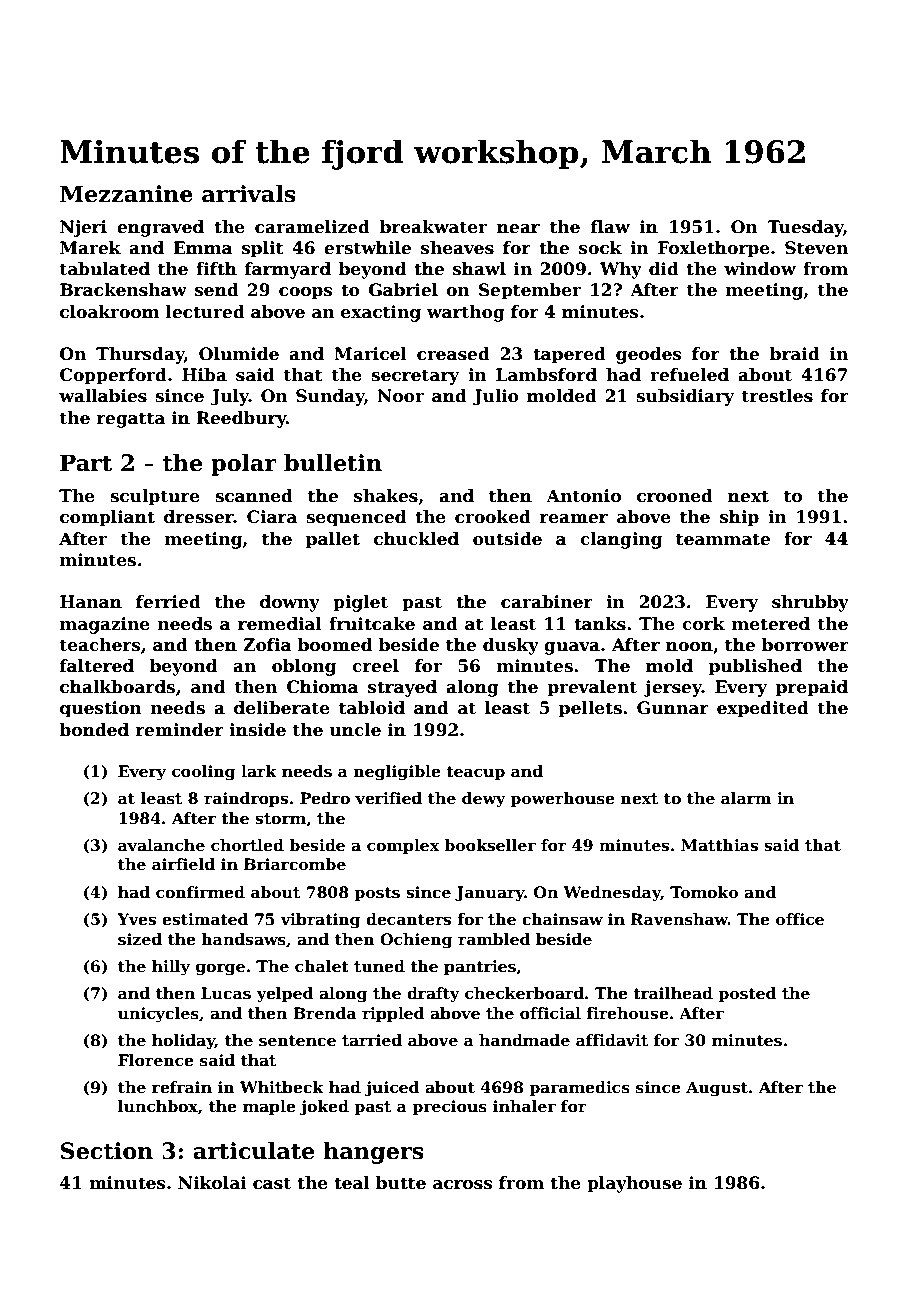 The height and width of the screenshot is (1316, 908). Describe the element at coordinates (140, 939) in the screenshot. I see `sized` at that location.
